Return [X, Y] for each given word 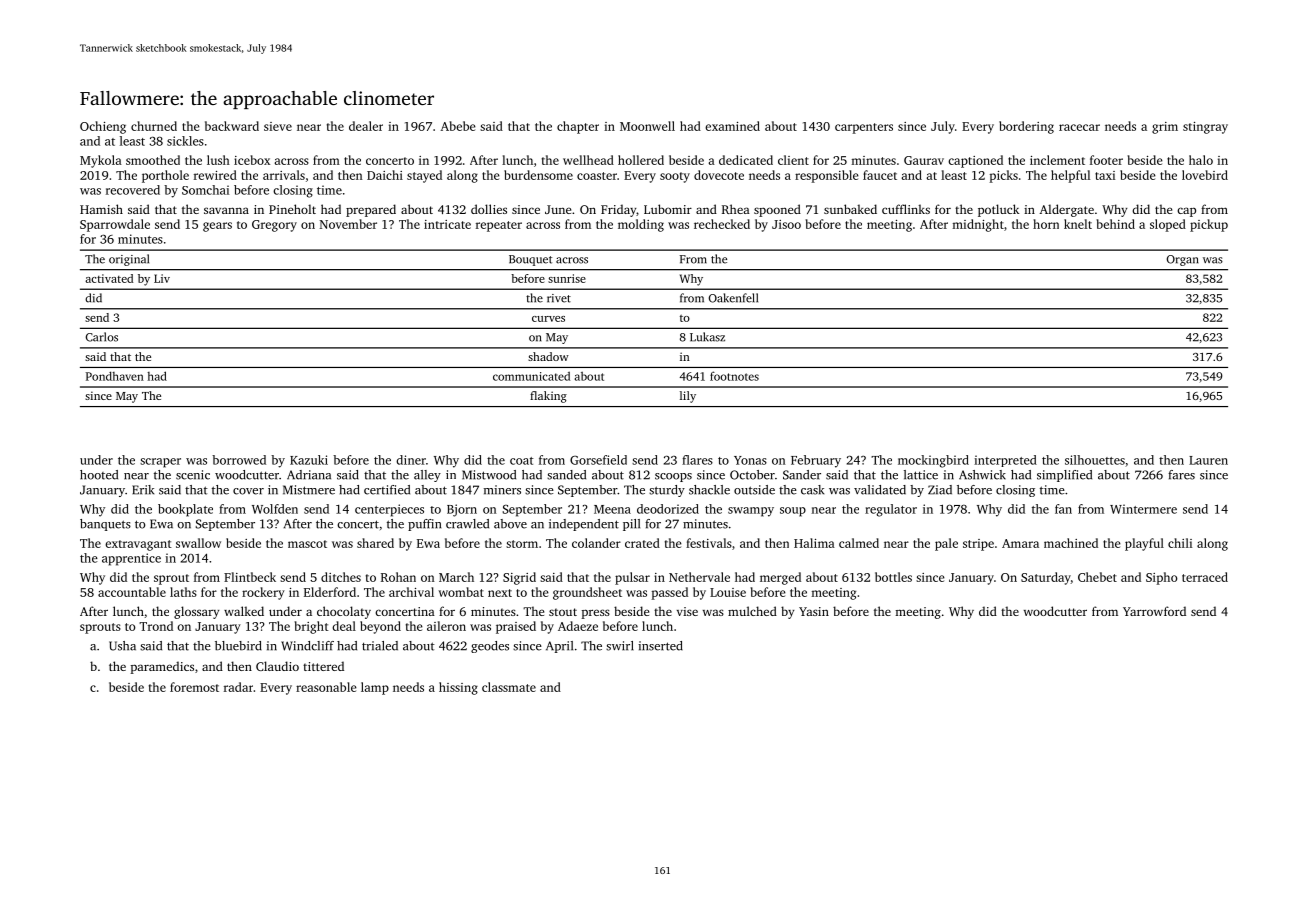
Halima [814, 543]
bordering [1026, 127]
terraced [1205, 577]
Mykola [101, 161]
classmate [509, 687]
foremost [194, 687]
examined [732, 126]
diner [411, 460]
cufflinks [906, 209]
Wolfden [275, 509]
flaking [548, 397]
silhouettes [1095, 460]
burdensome [538, 175]
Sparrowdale [115, 225]
